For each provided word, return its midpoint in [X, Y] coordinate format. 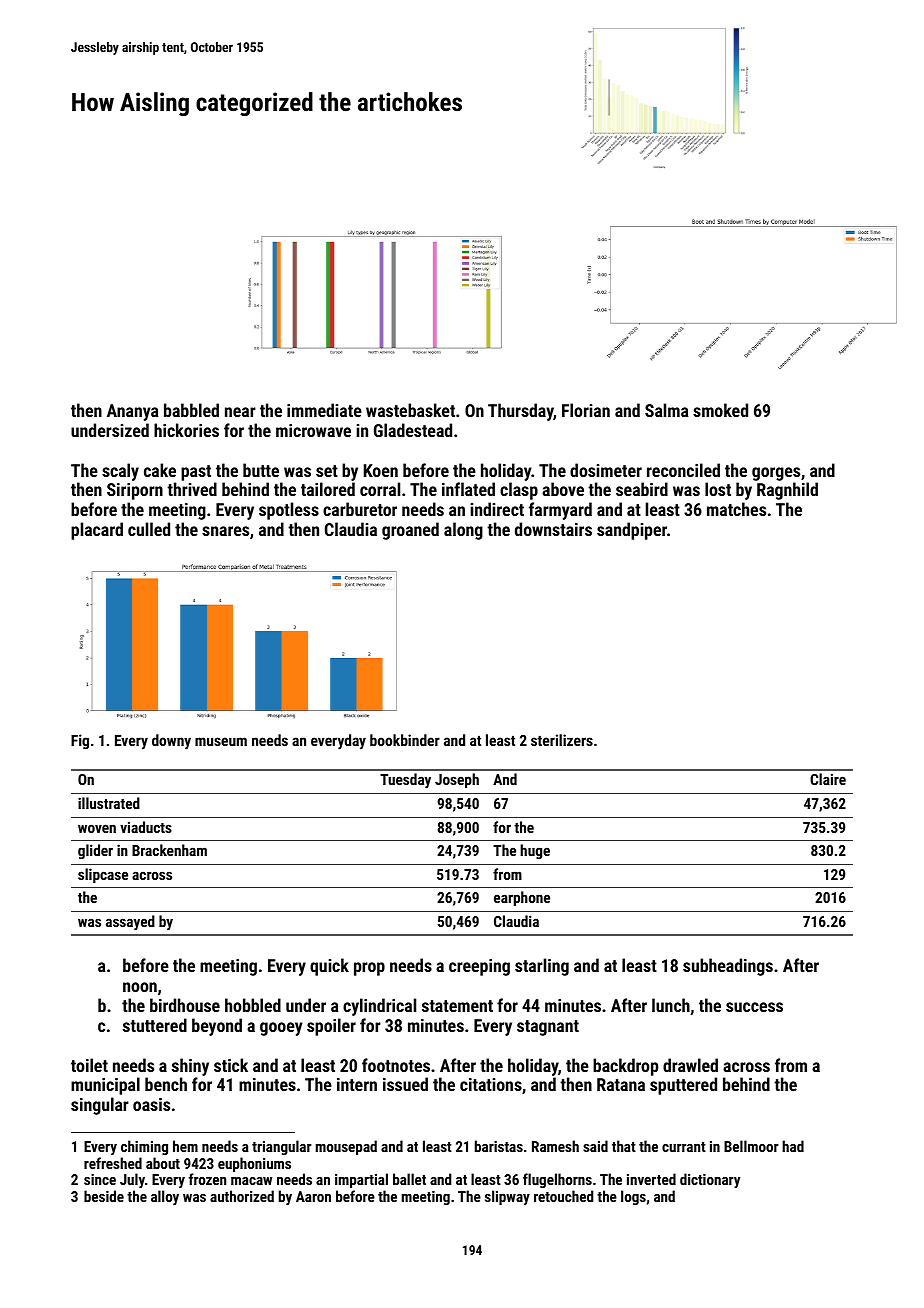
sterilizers [562, 740]
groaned [410, 531]
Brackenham [169, 850]
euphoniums [254, 1164]
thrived [192, 489]
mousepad [346, 1147]
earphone [522, 898]
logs [633, 1197]
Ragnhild [787, 491]
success [754, 1007]
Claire [828, 779]
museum [221, 741]
